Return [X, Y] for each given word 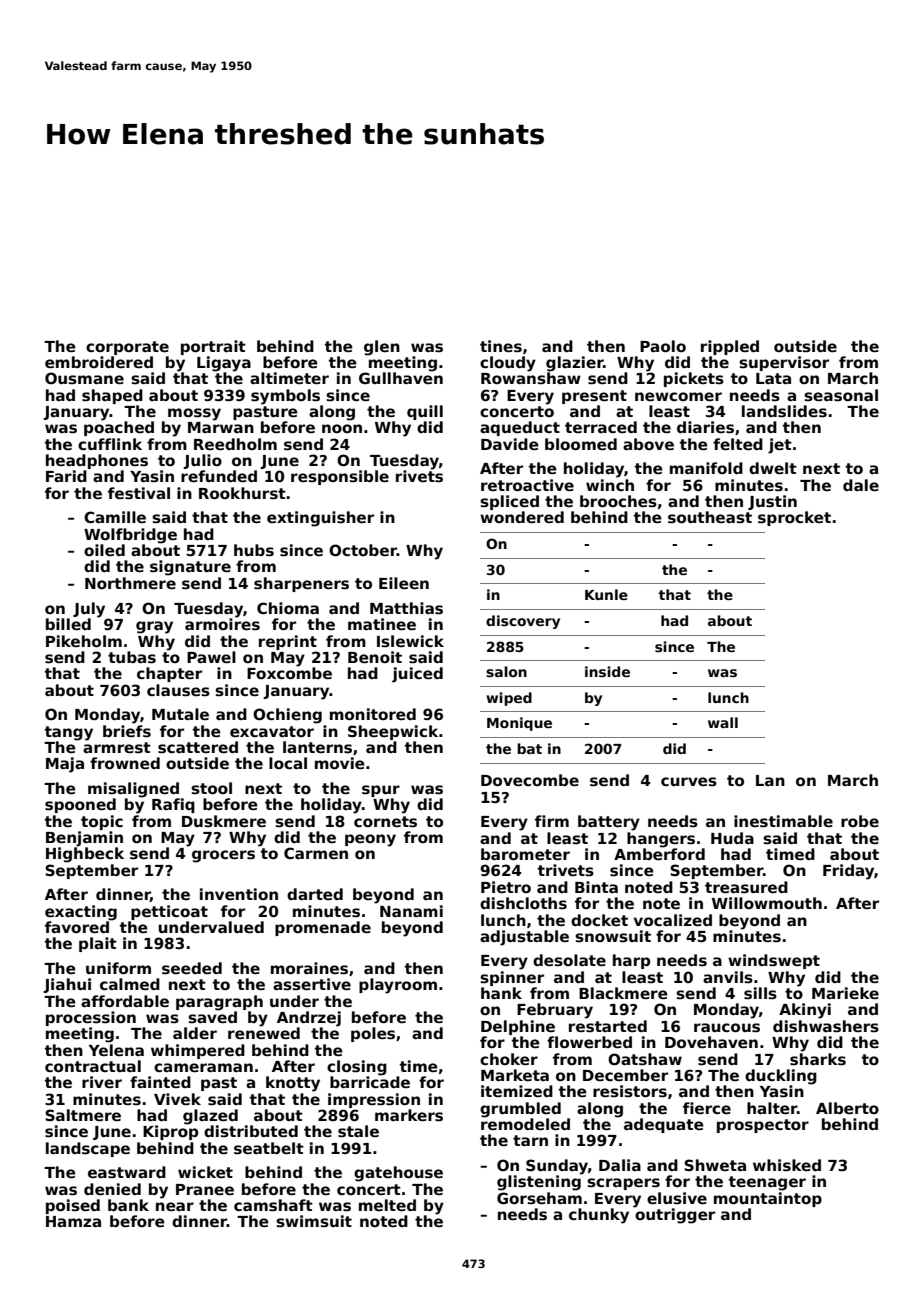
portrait [213, 347]
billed [68, 624]
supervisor [784, 363]
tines [501, 346]
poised [73, 1206]
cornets [385, 821]
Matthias [406, 608]
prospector [763, 1126]
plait [98, 944]
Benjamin [84, 839]
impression [374, 1100]
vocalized [673, 920]
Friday [848, 872]
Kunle [606, 594]
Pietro [506, 887]
